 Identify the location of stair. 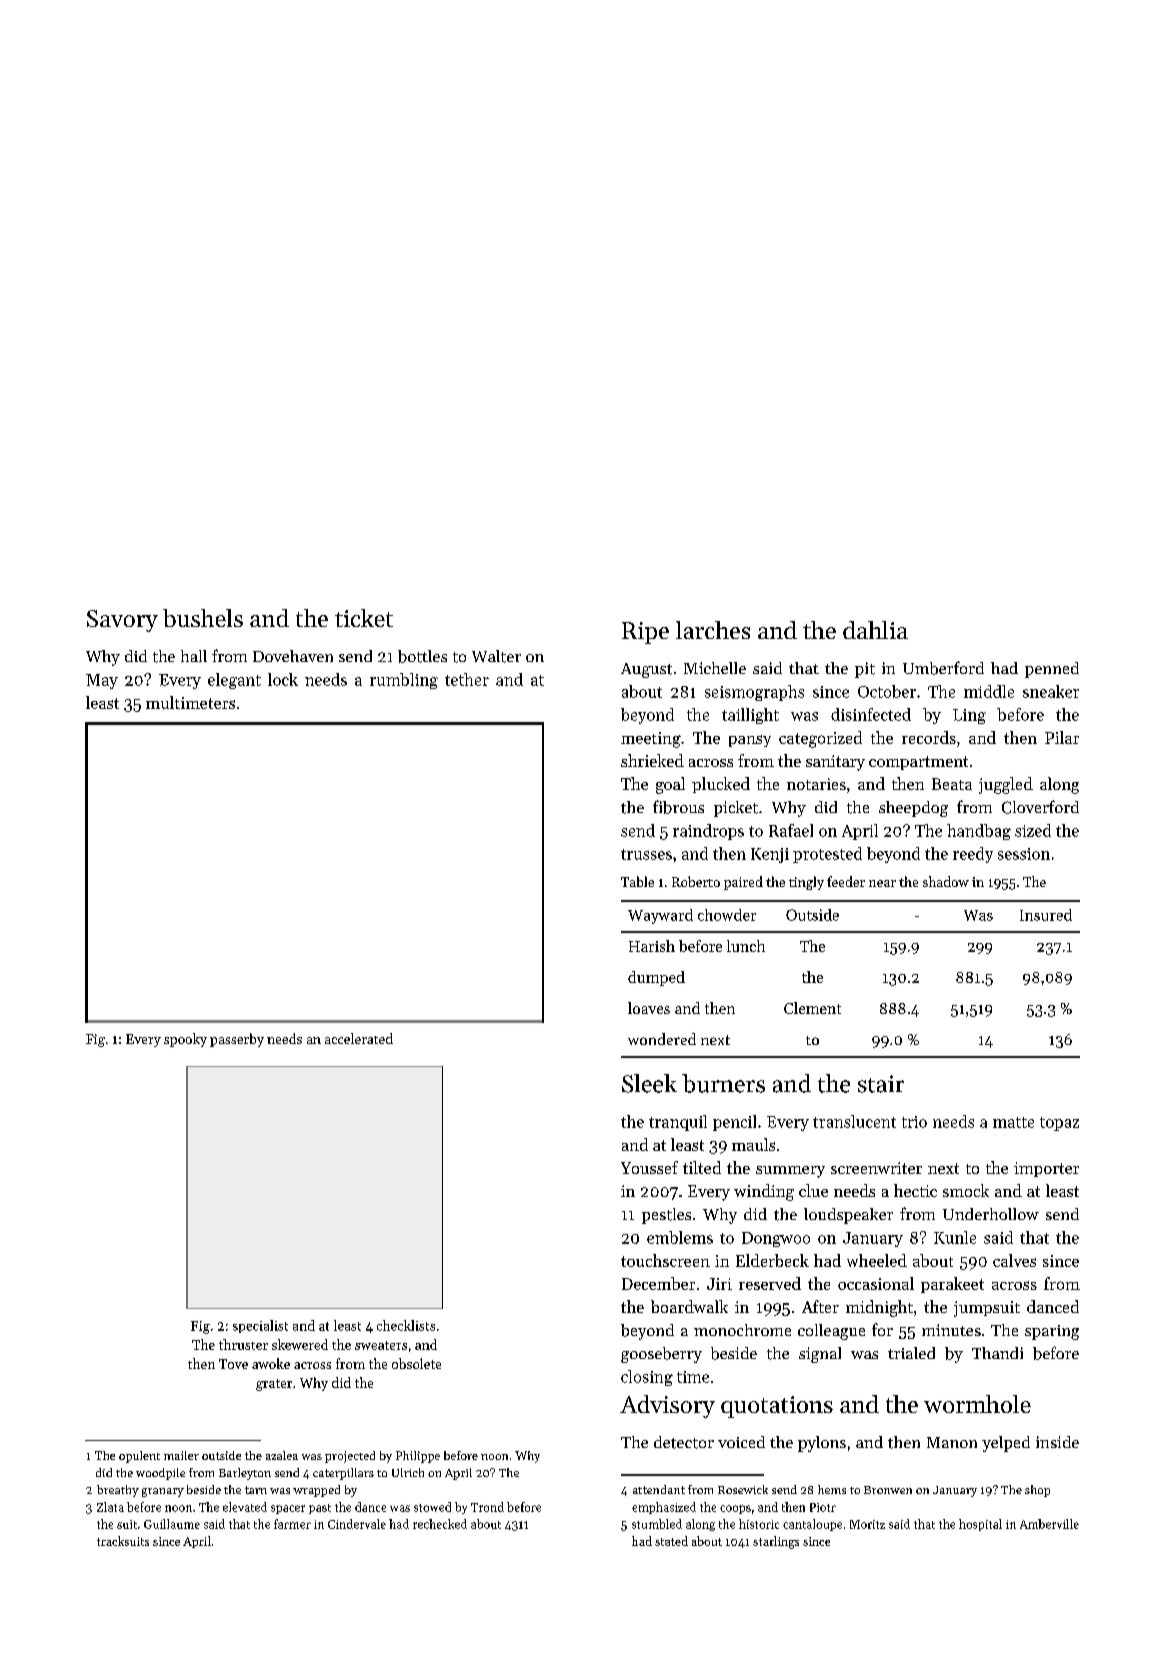
(881, 1084).
